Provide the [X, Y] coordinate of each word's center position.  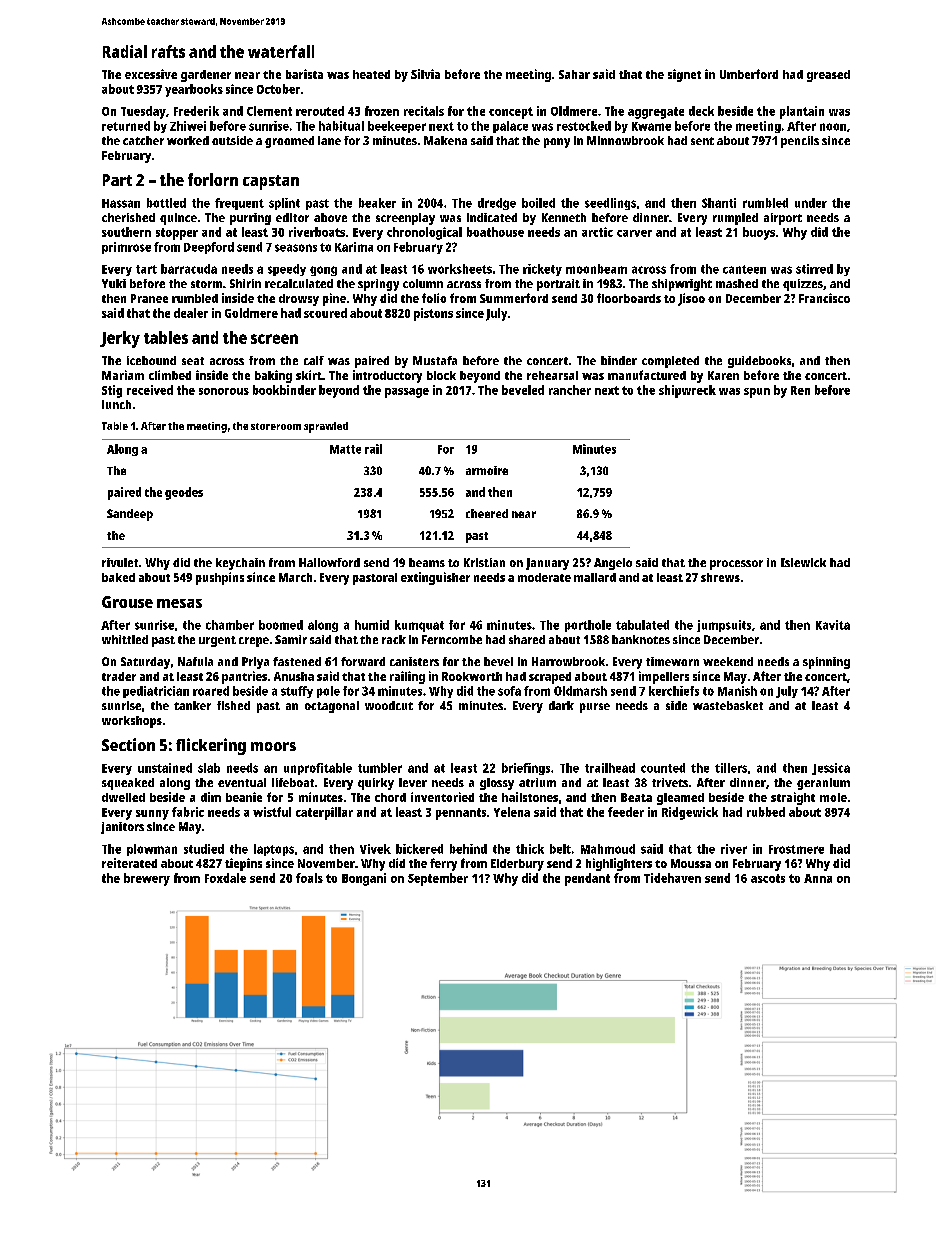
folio [434, 298]
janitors [122, 828]
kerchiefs [674, 691]
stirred [814, 269]
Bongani [364, 879]
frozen [382, 111]
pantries [244, 677]
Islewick [803, 562]
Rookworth [472, 676]
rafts [168, 51]
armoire [487, 470]
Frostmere [796, 849]
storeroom [276, 426]
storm [206, 284]
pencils [800, 142]
